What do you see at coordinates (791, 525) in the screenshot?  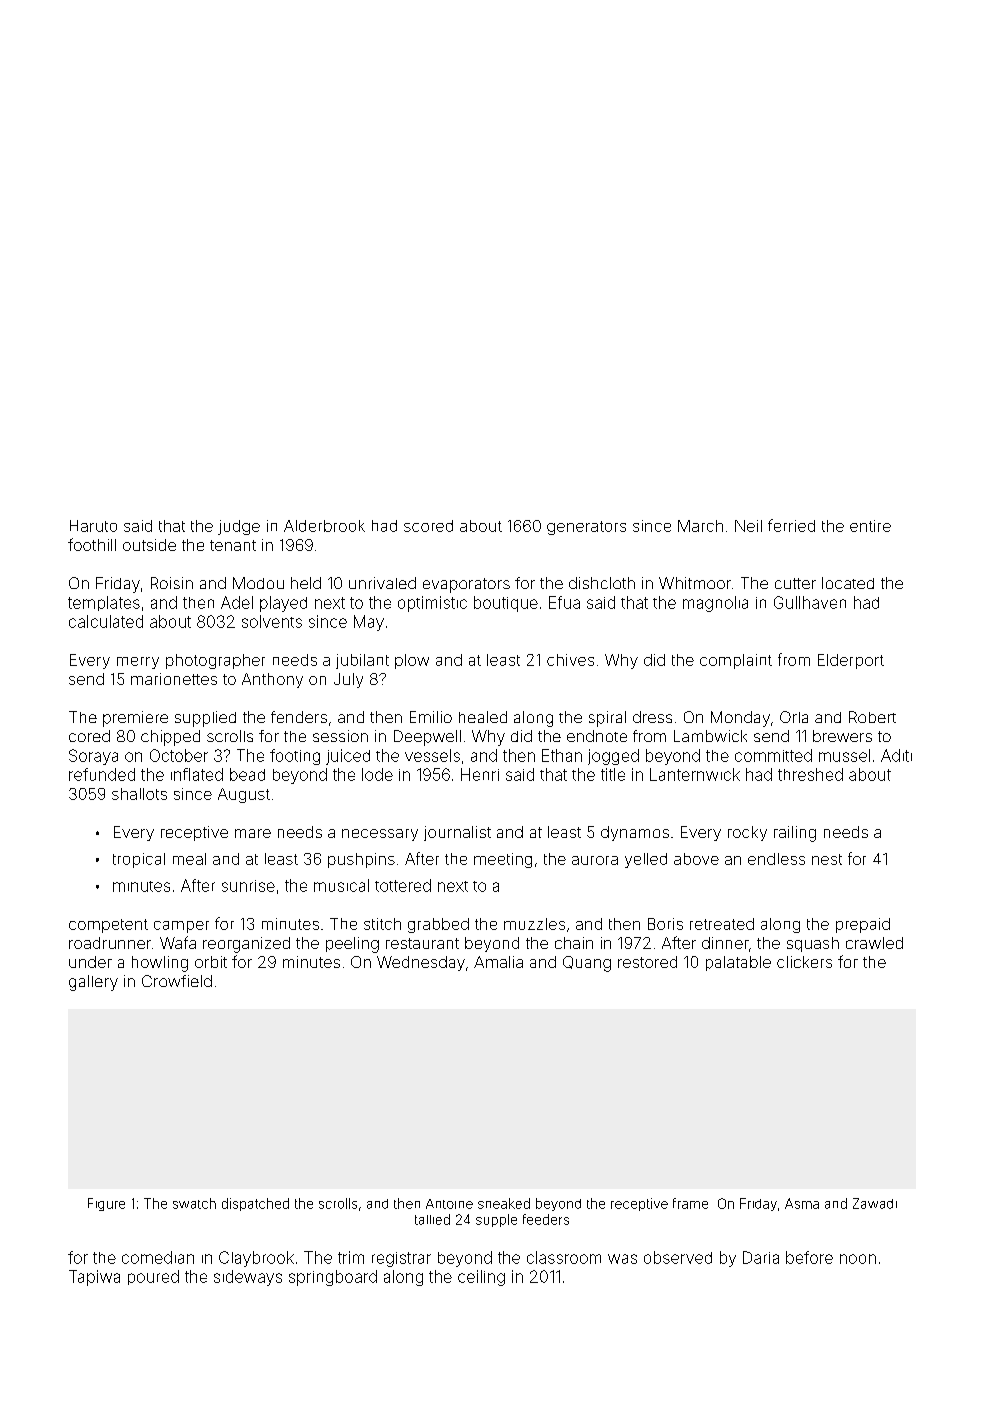 I see `ferried` at bounding box center [791, 525].
